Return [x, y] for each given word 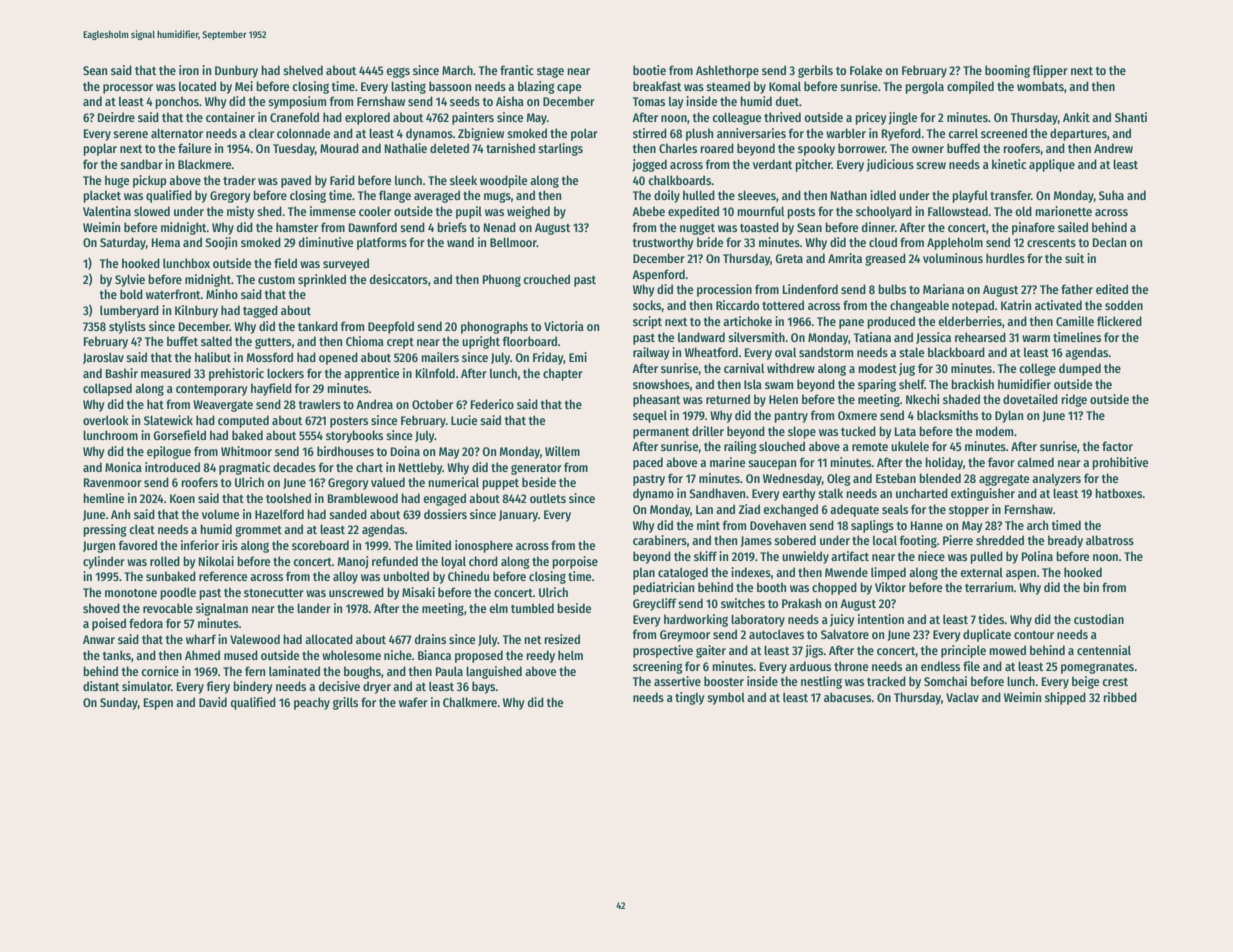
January [518, 516]
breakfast [657, 86]
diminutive [326, 242]
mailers [440, 357]
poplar [100, 149]
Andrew [1113, 148]
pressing [105, 530]
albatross [1110, 540]
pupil [469, 212]
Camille [1075, 321]
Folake [866, 70]
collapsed [107, 389]
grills [345, 703]
